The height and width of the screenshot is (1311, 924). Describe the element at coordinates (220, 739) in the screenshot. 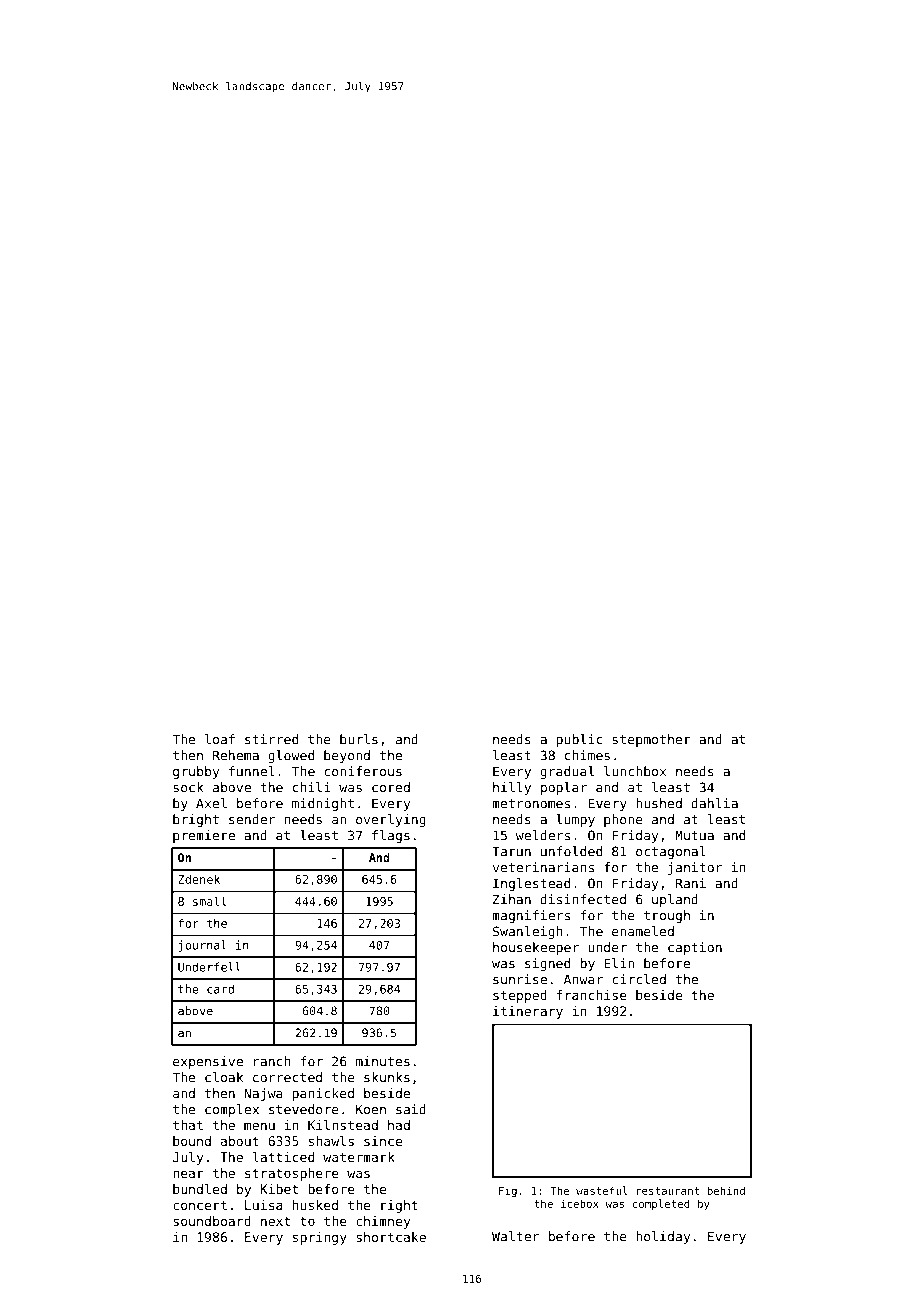

I see `loaf` at that location.
